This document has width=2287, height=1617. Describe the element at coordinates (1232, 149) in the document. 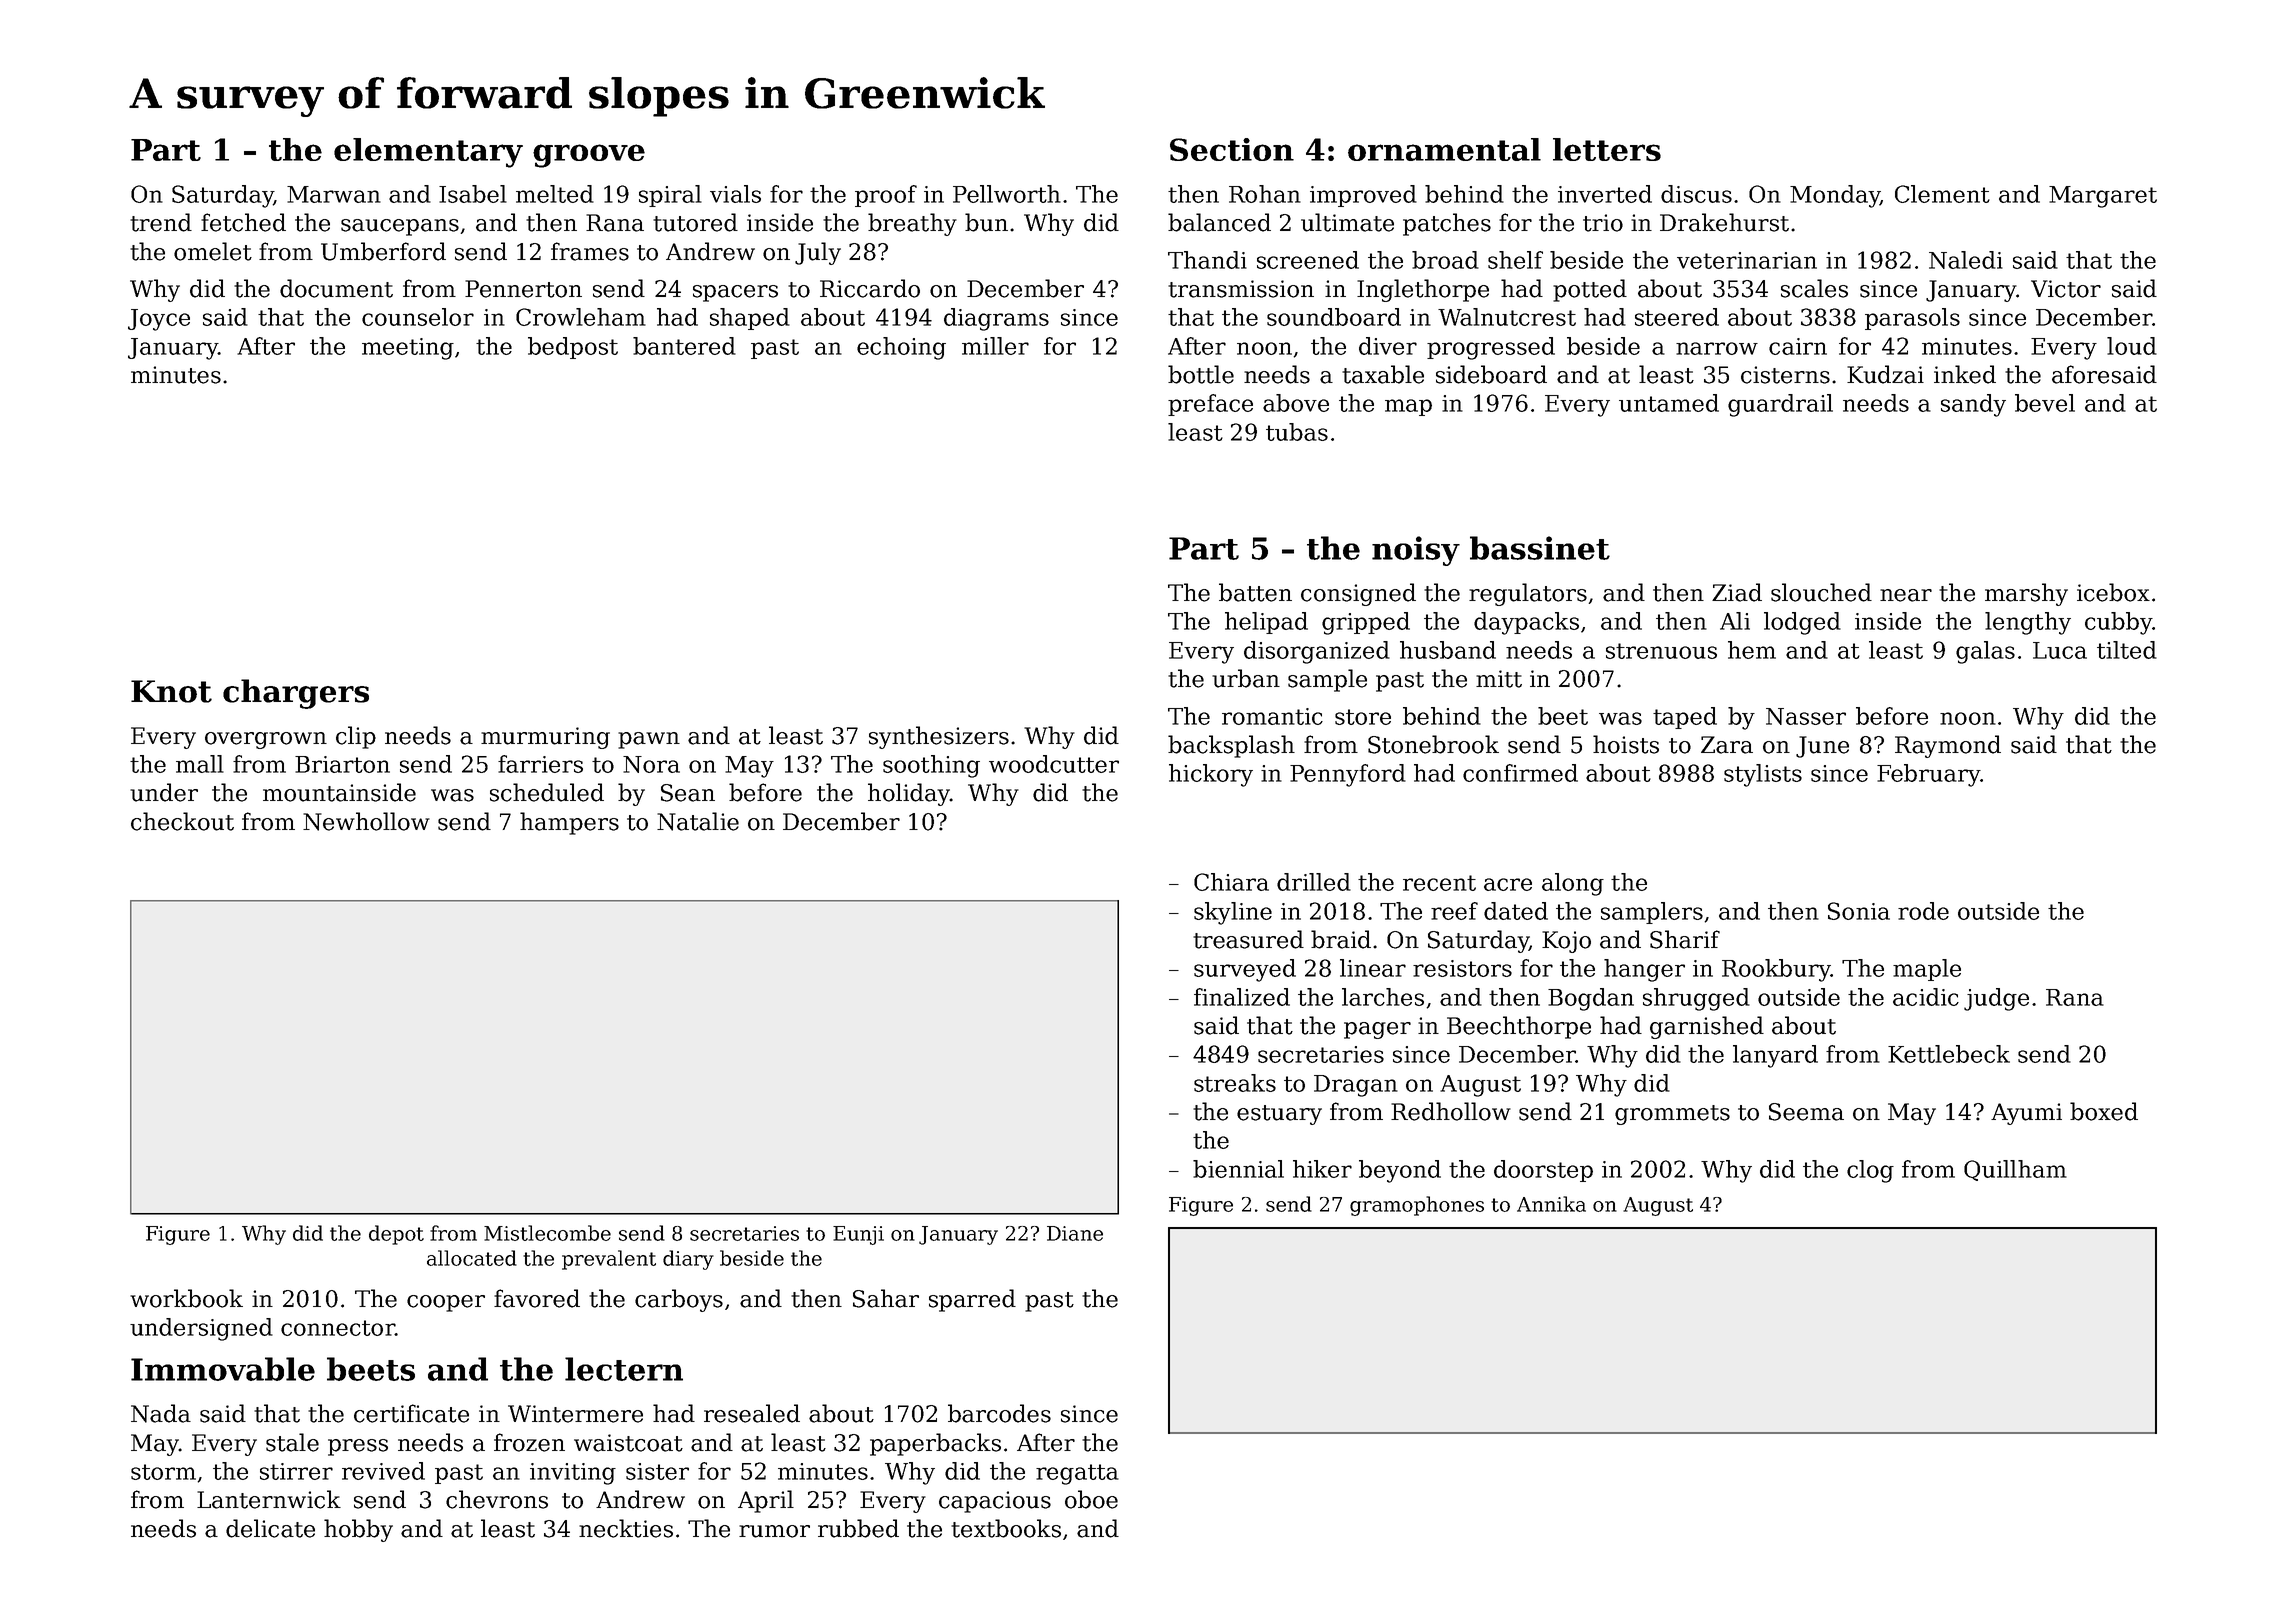

I see `Section` at that location.
